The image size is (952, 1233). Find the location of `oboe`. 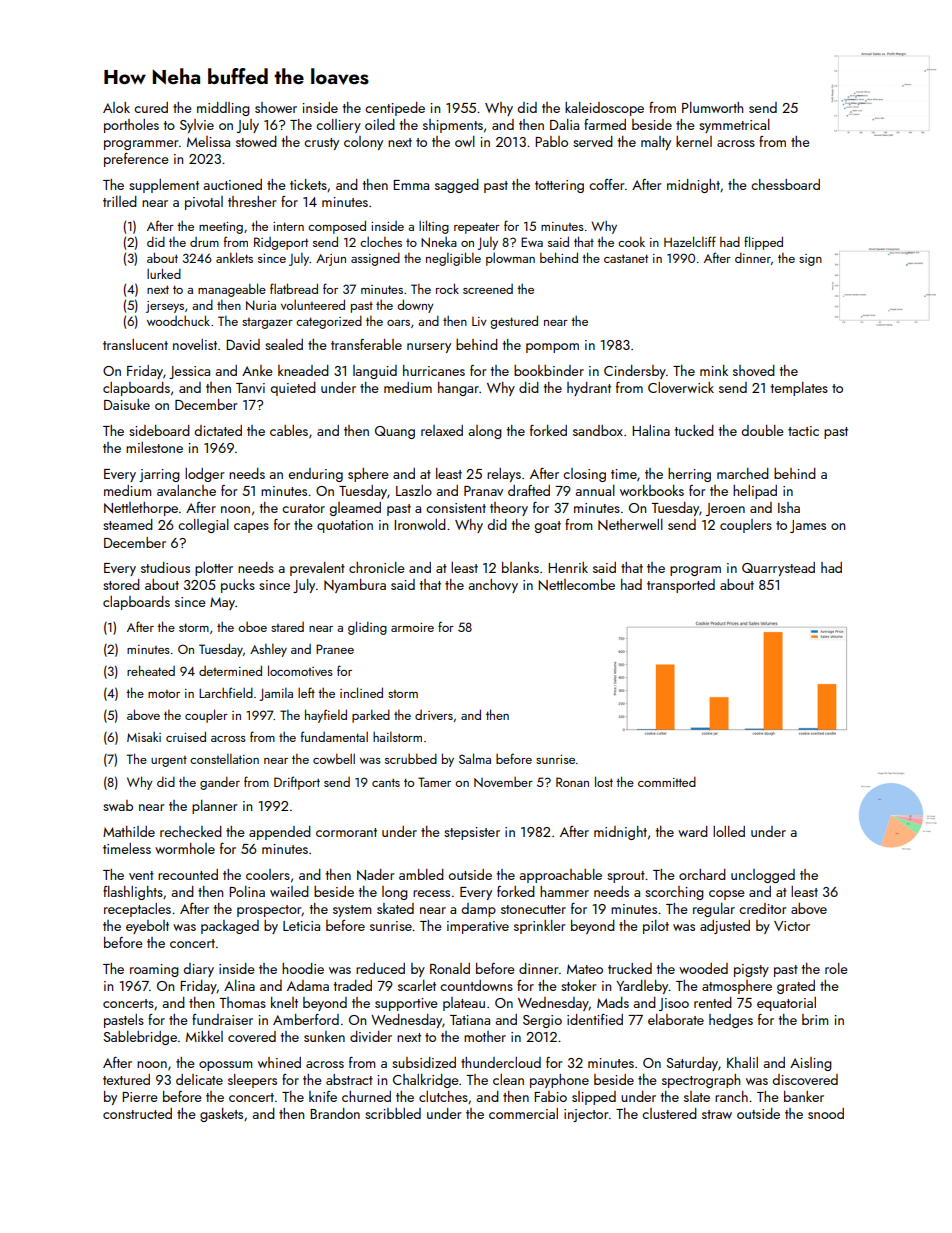

oboe is located at coordinates (252, 627).
